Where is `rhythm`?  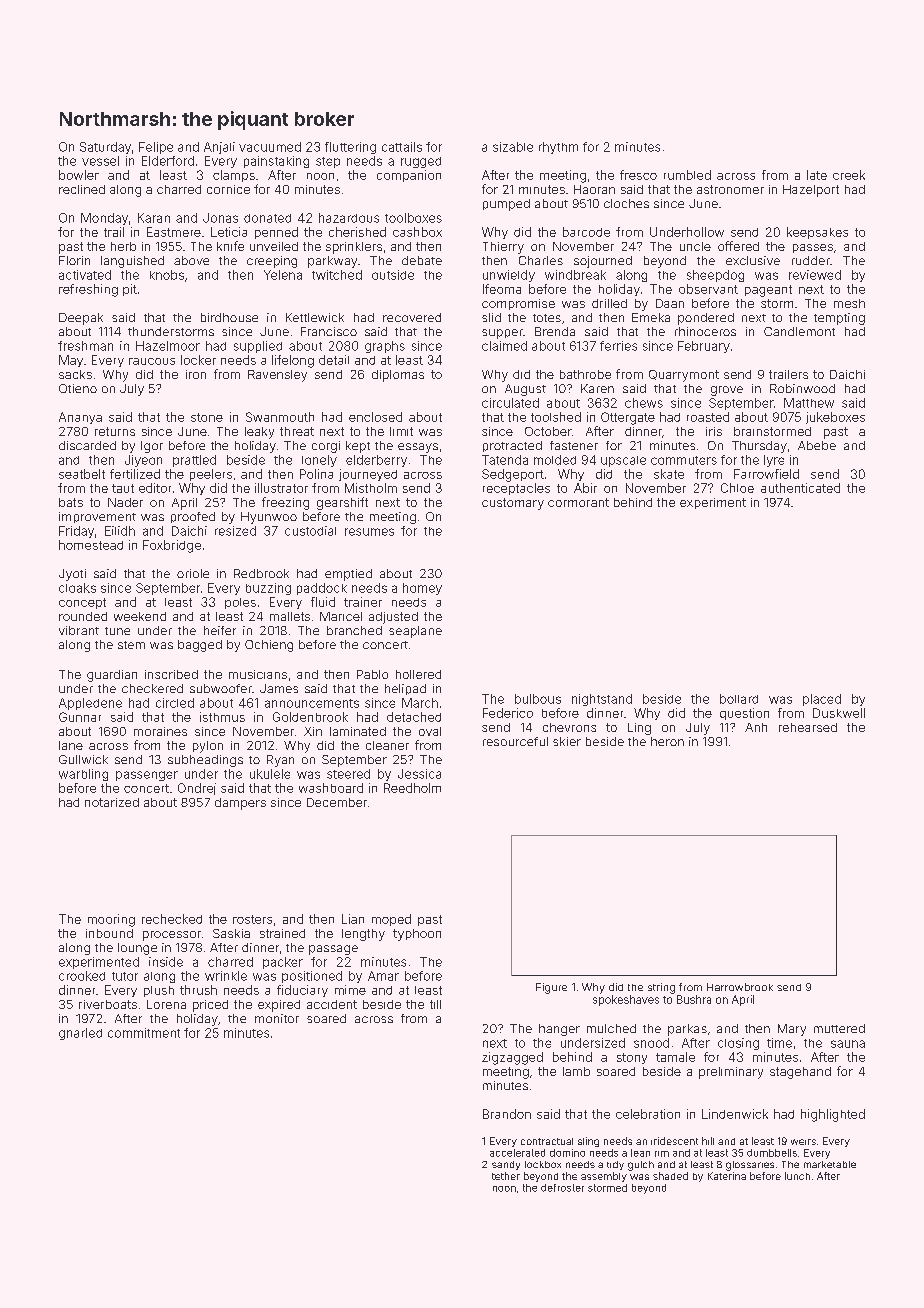 rhythm is located at coordinates (558, 148).
